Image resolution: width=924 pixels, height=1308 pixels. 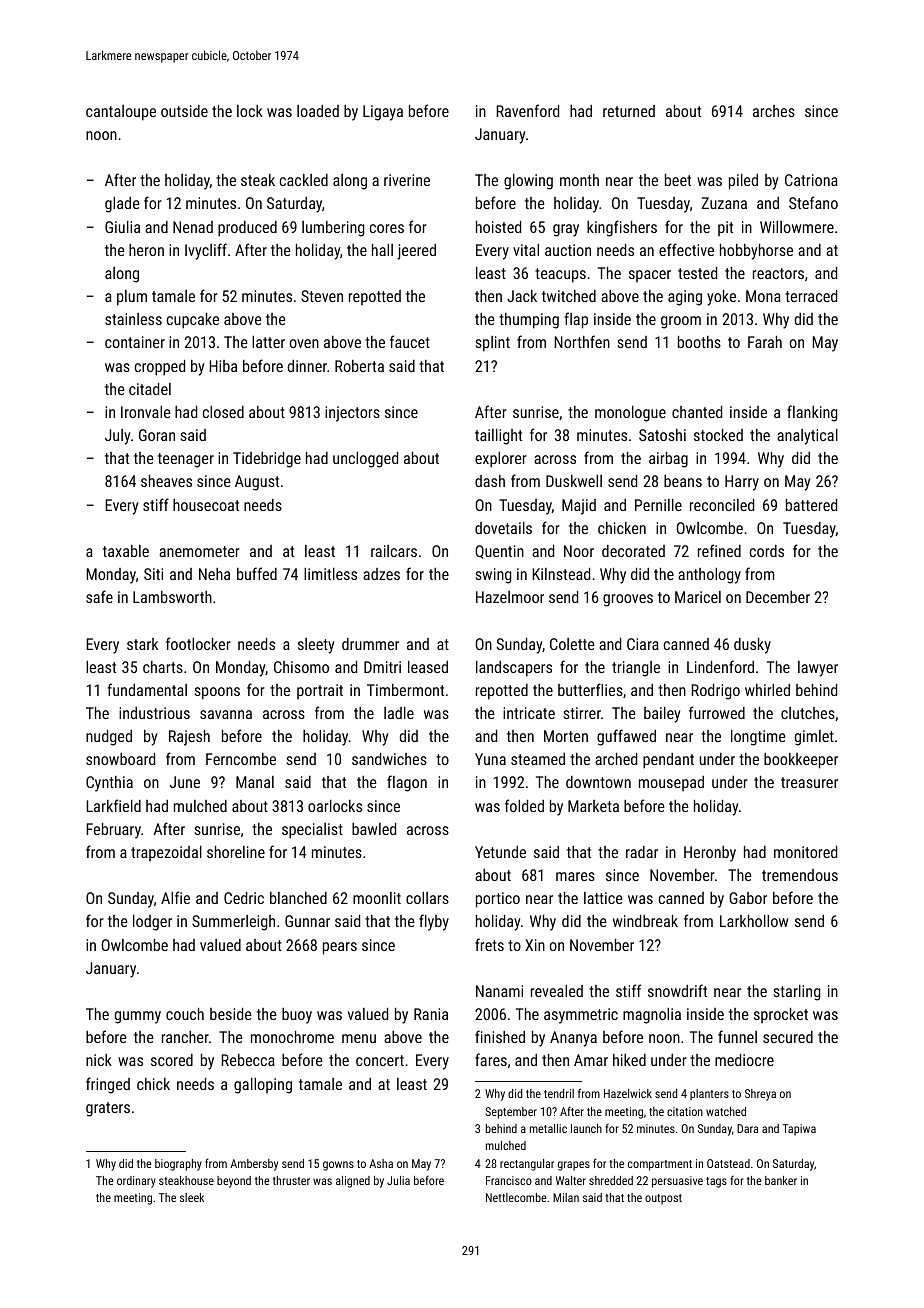 I want to click on gummy, so click(x=138, y=1017).
